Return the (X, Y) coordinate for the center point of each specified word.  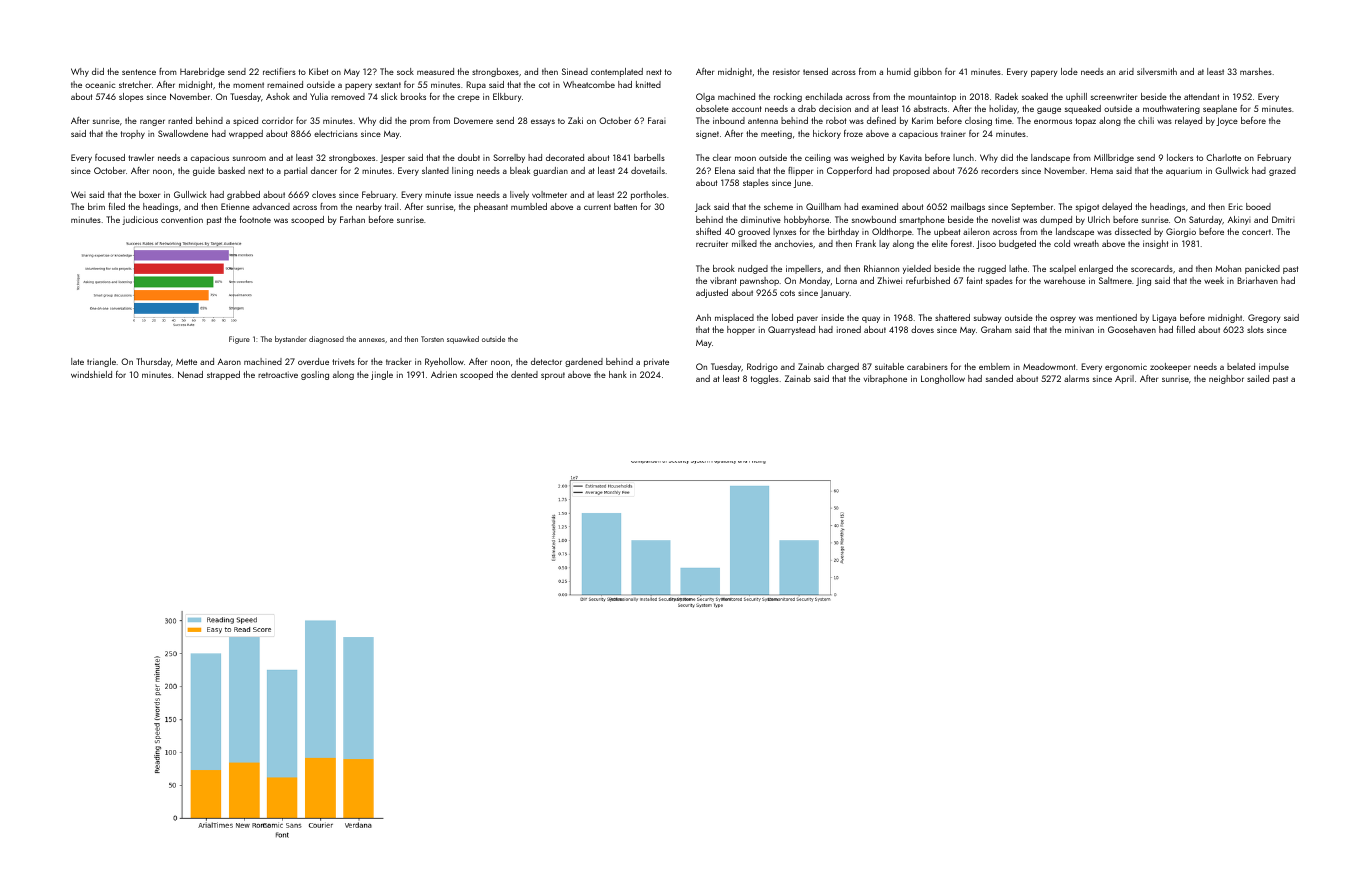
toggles (765, 379)
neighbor (1226, 379)
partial (295, 171)
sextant (388, 85)
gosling (315, 375)
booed (1258, 206)
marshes (1256, 71)
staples (756, 183)
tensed (815, 71)
